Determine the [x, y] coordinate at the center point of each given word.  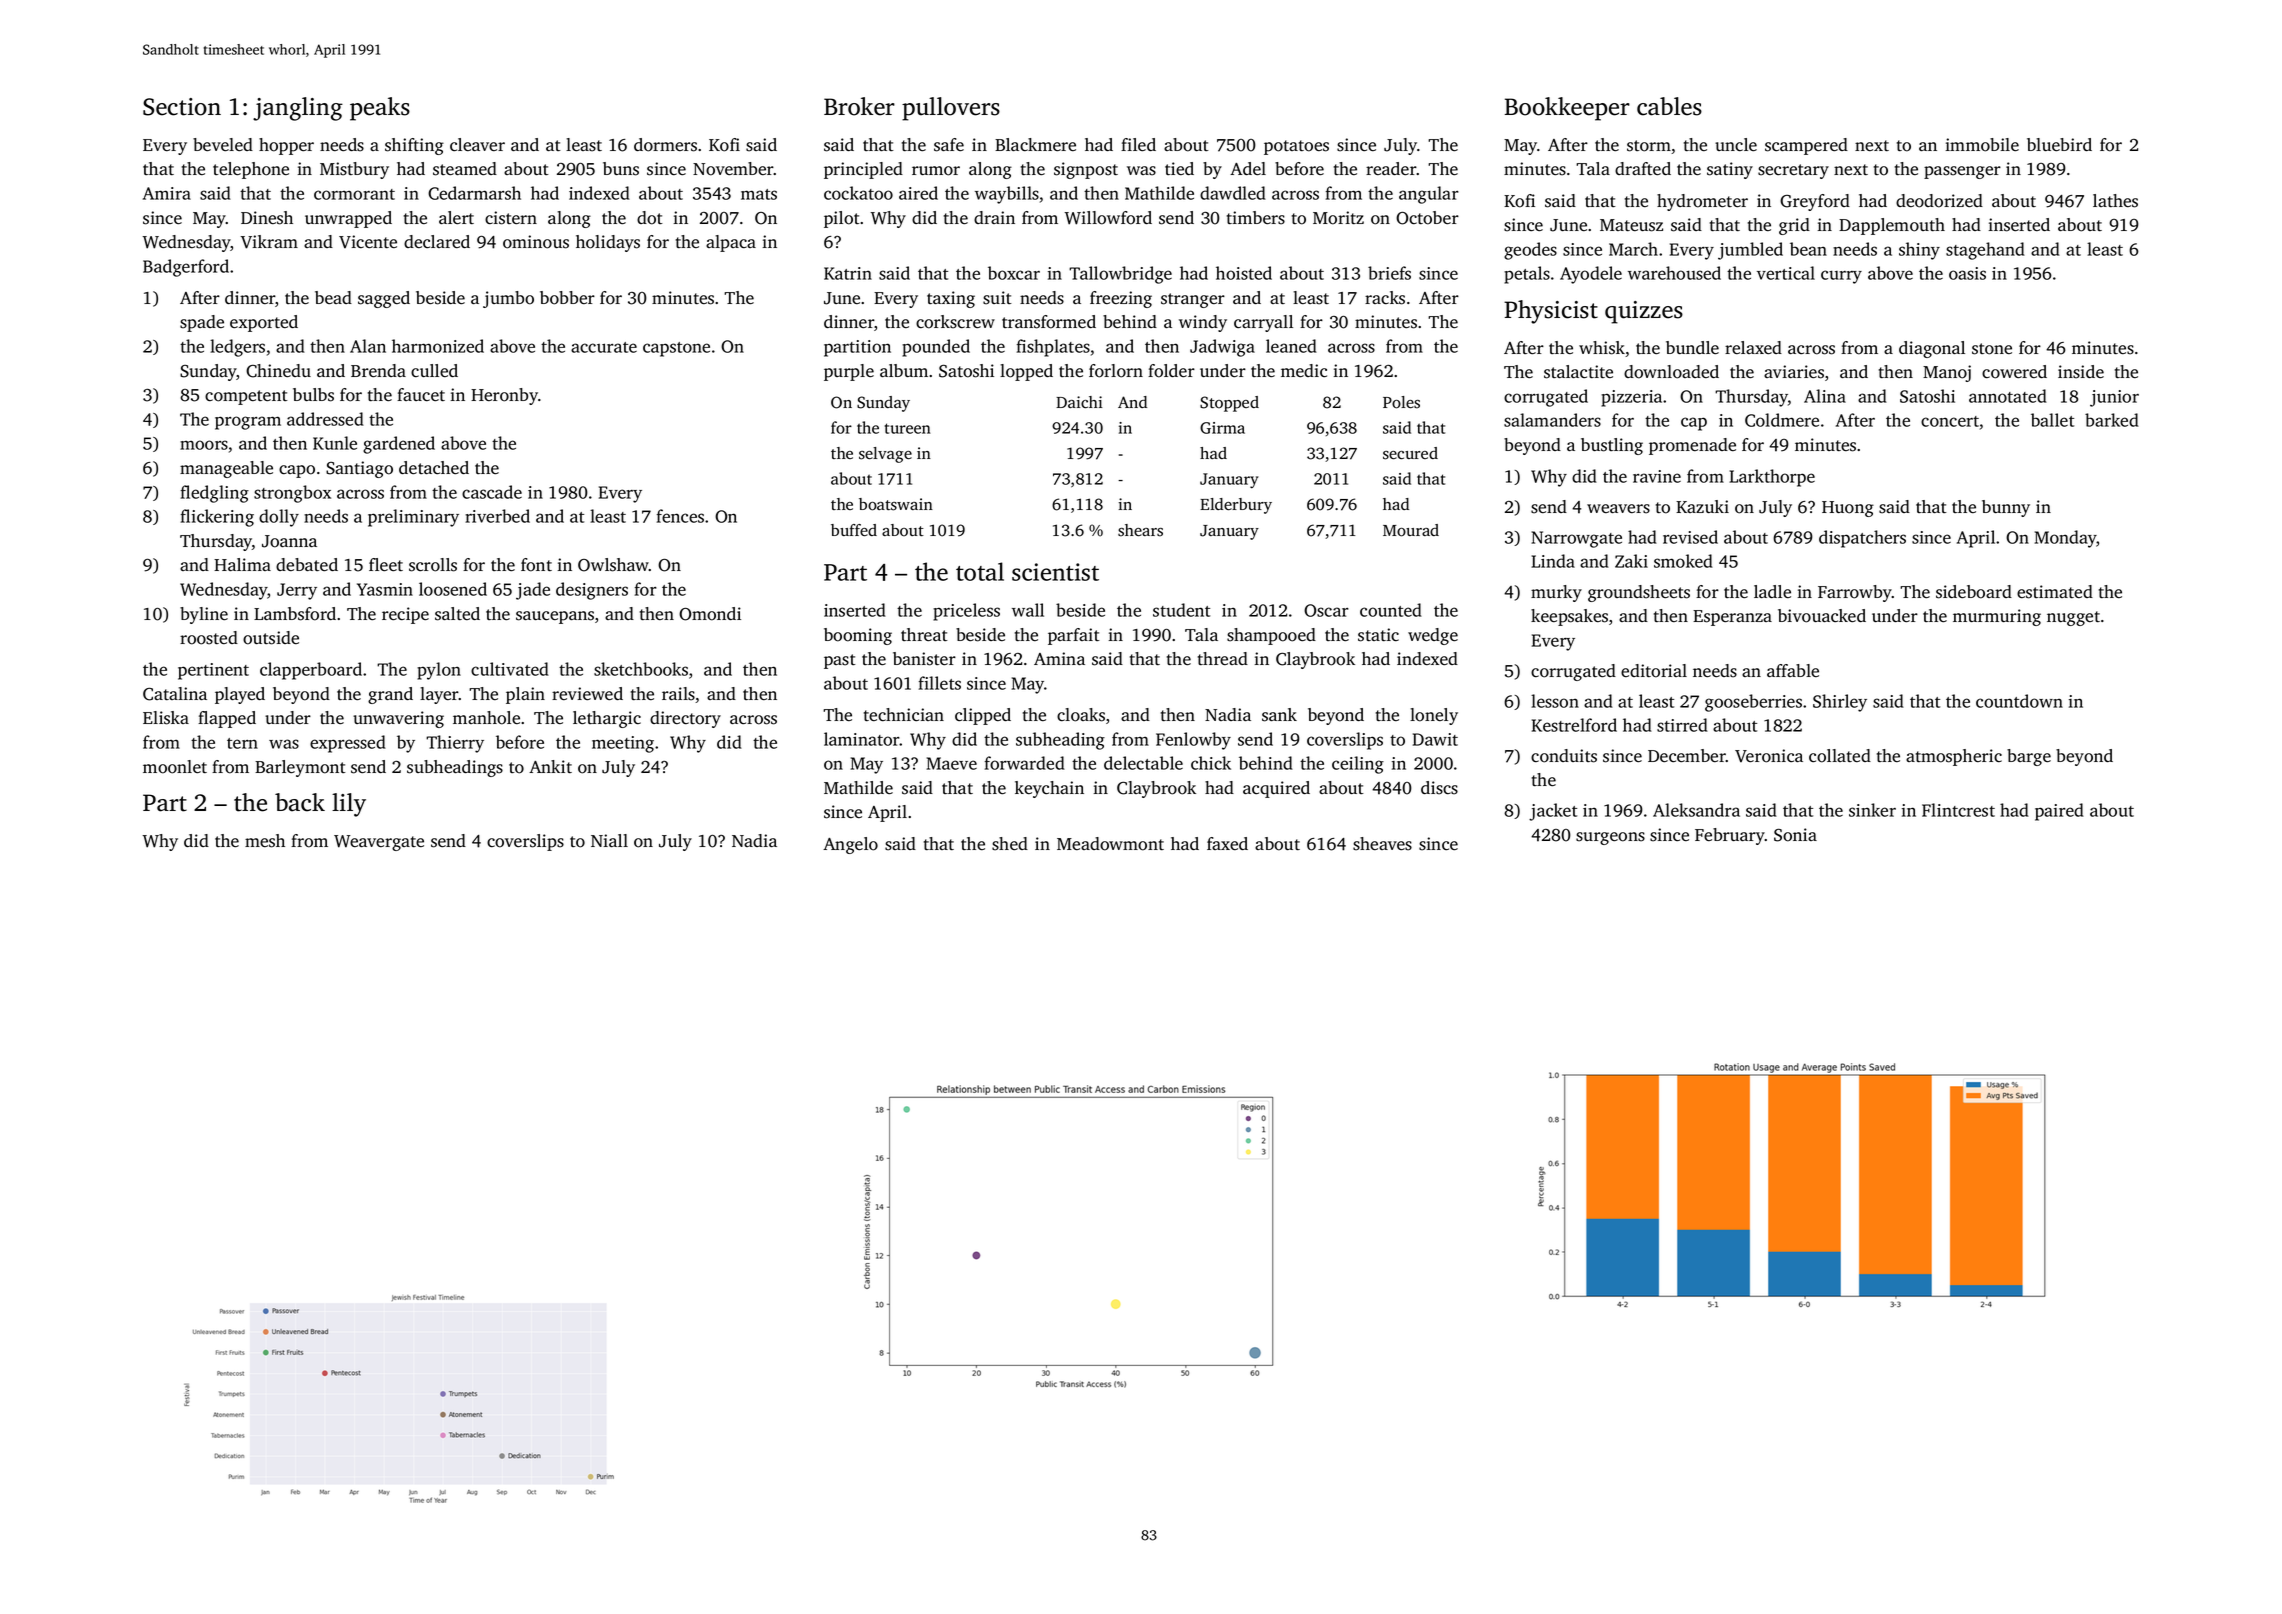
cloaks [1081, 715]
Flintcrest [1958, 810]
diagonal [1932, 349]
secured [1410, 453]
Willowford [1108, 218]
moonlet [175, 767]
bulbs [313, 395]
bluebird [2059, 145]
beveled [223, 145]
